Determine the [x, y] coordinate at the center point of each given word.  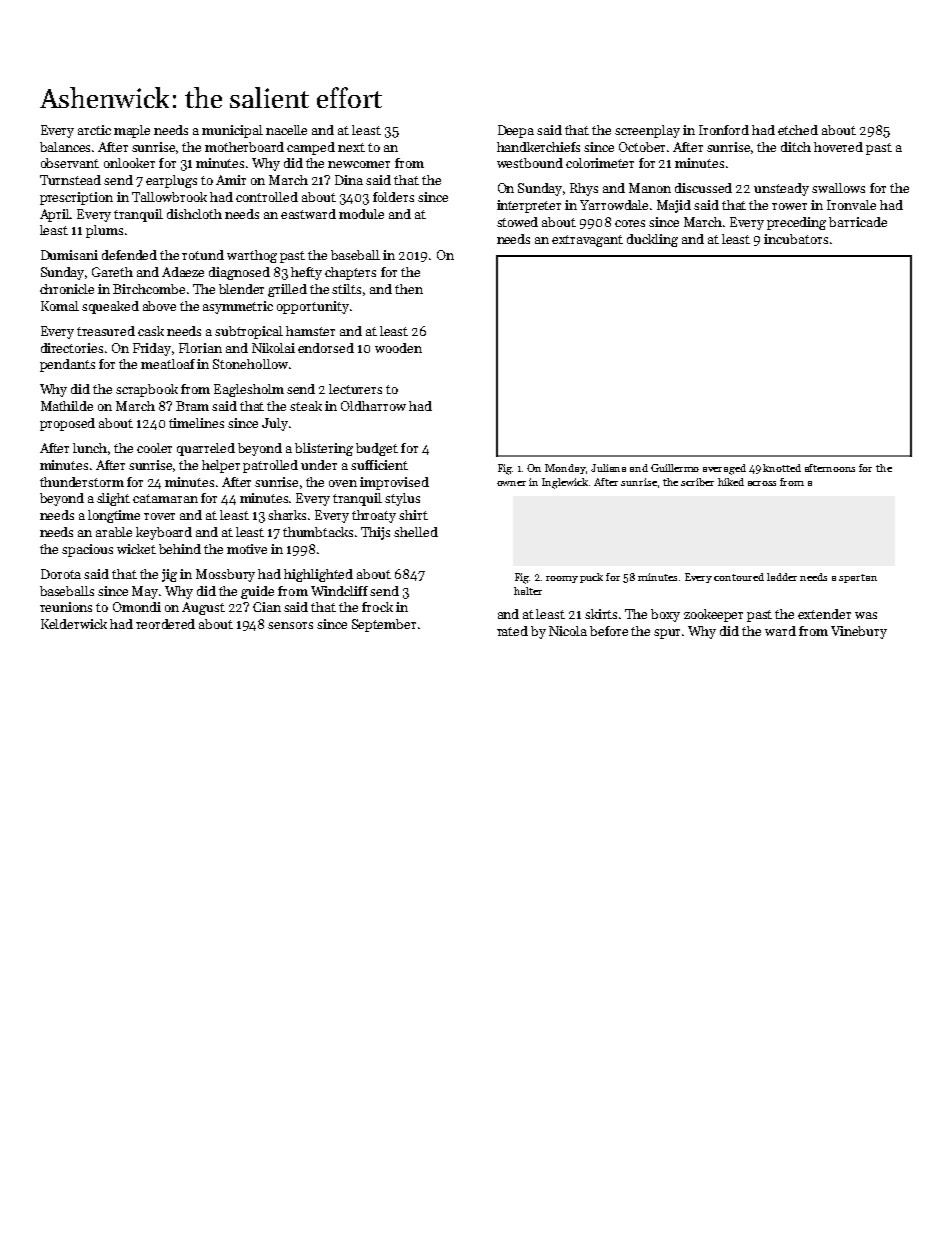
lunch [90, 448]
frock [377, 607]
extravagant [587, 241]
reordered [165, 624]
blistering [324, 449]
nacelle [286, 130]
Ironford [724, 130]
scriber [697, 482]
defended [129, 255]
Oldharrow [373, 406]
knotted [782, 468]
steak [306, 406]
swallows [838, 188]
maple [132, 131]
